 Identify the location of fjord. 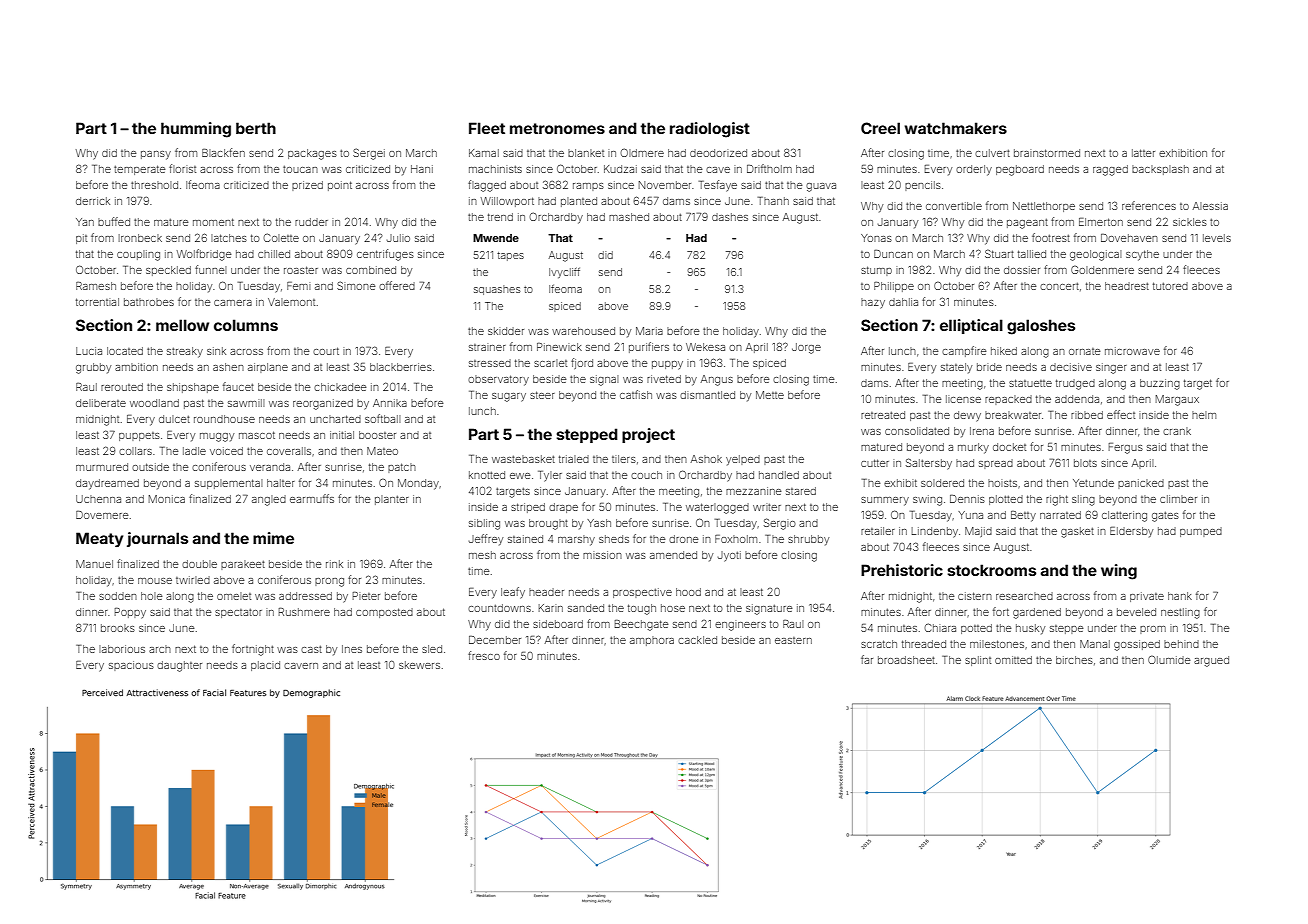
(582, 363).
